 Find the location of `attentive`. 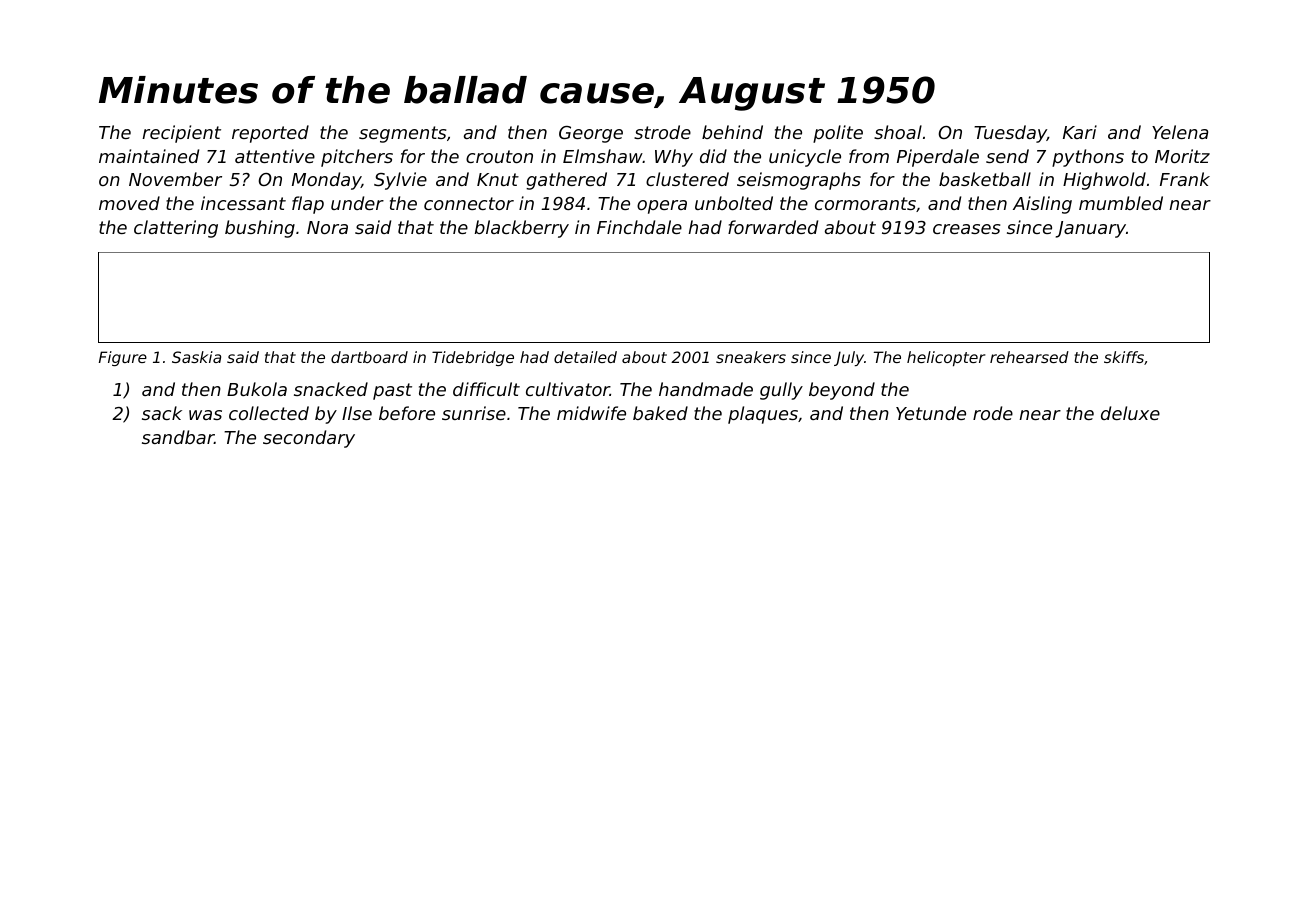

attentive is located at coordinates (275, 156).
